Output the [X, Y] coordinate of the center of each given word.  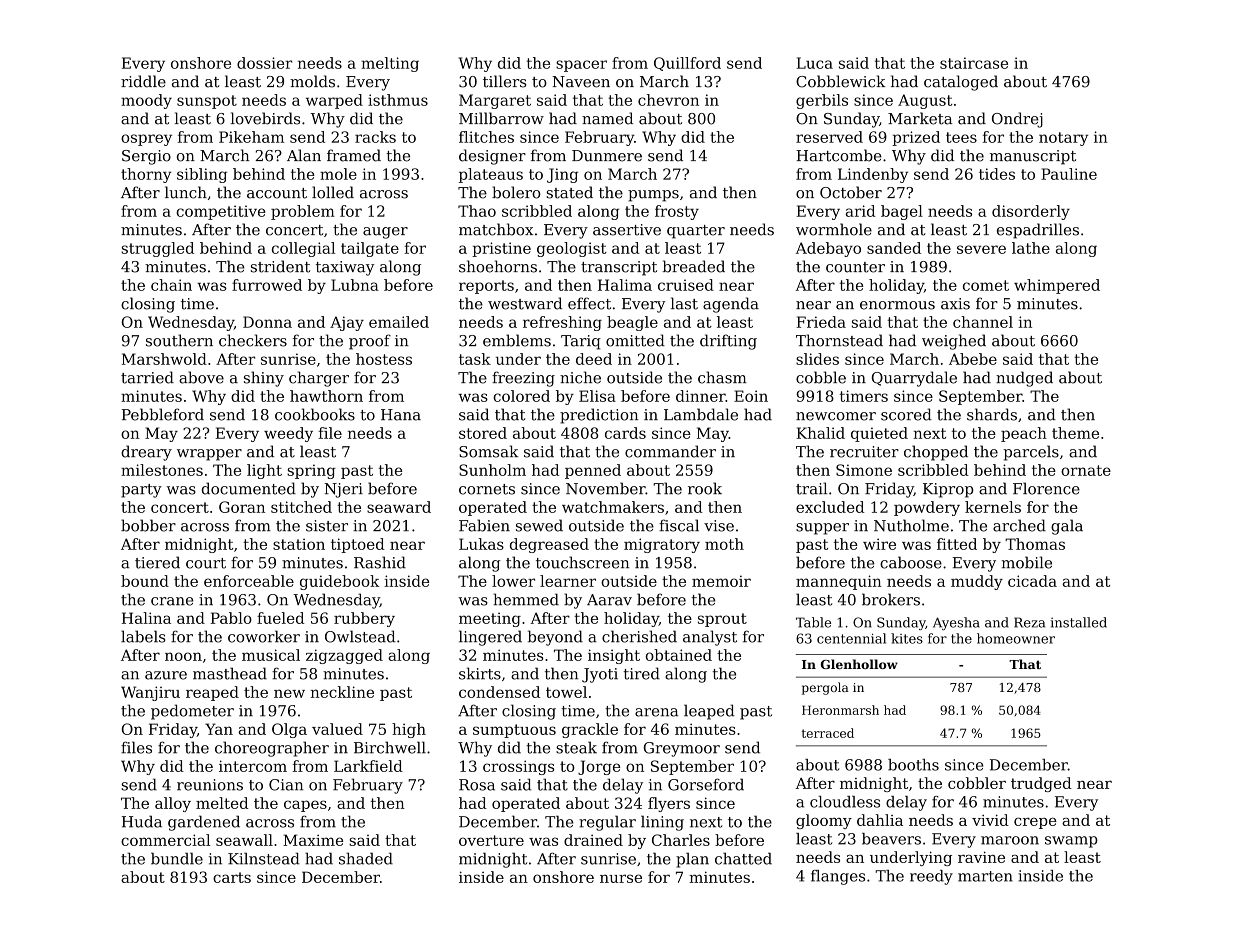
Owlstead [360, 636]
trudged [1041, 784]
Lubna [355, 285]
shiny [264, 379]
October [851, 192]
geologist [572, 249]
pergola [825, 688]
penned [593, 471]
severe [981, 249]
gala [1067, 527]
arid [861, 211]
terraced [828, 733]
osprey [146, 140]
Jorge [599, 767]
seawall [244, 840]
